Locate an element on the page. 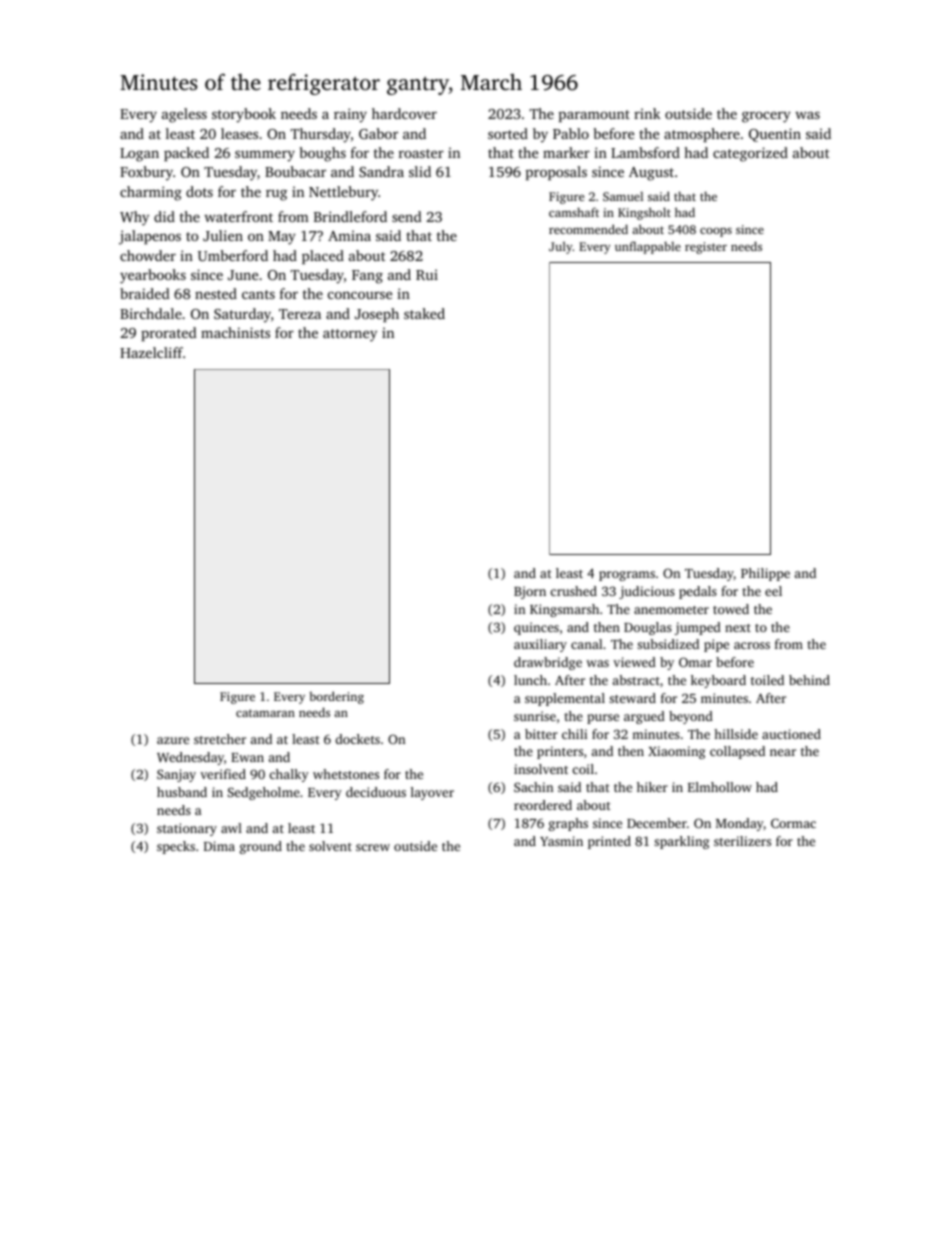 The image size is (952, 1233). proposals is located at coordinates (556, 173).
